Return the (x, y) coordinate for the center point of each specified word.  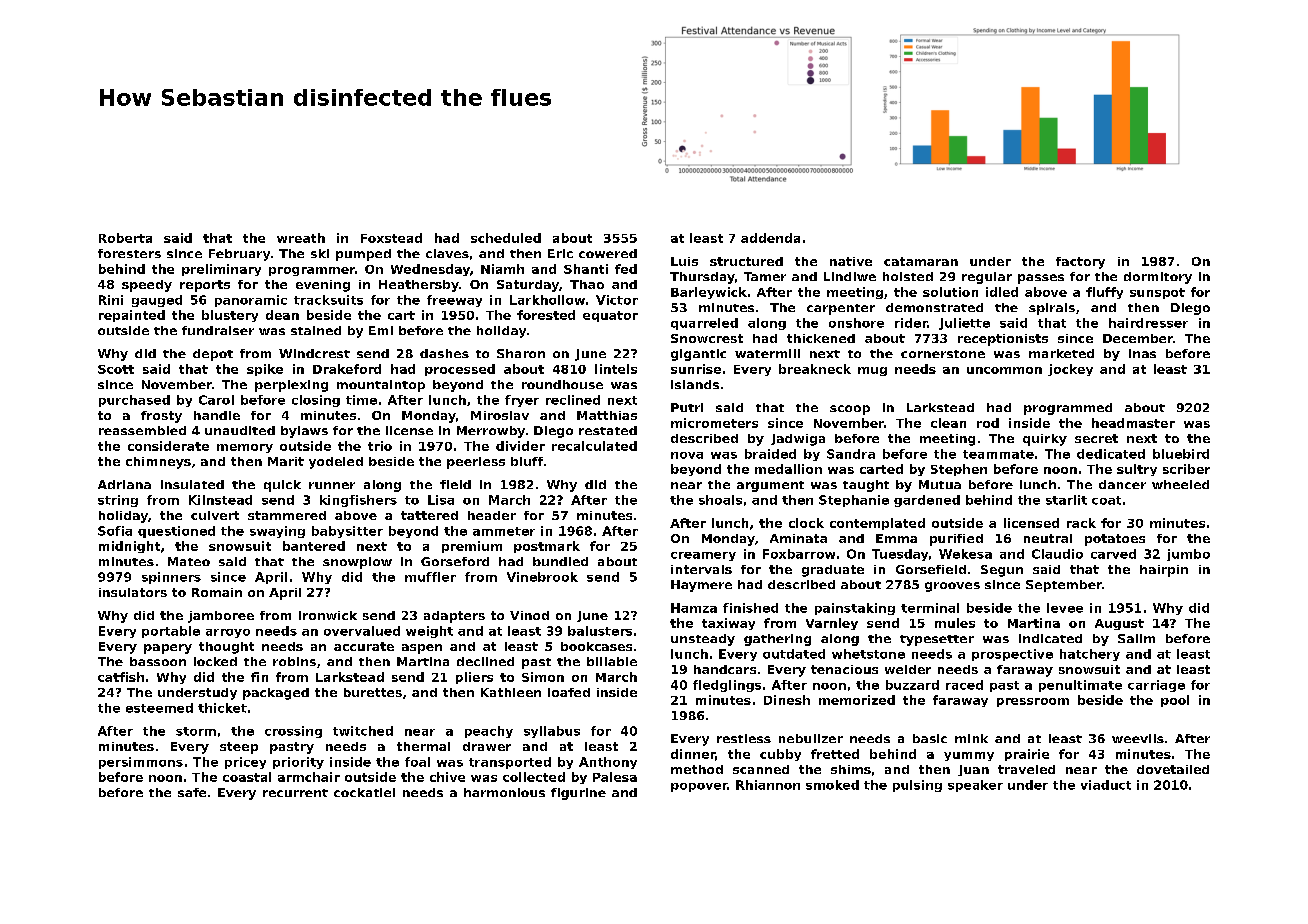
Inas (1142, 353)
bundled (560, 561)
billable (612, 661)
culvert (215, 515)
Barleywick (709, 293)
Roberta (125, 238)
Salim (1136, 638)
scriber (1186, 469)
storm (196, 731)
